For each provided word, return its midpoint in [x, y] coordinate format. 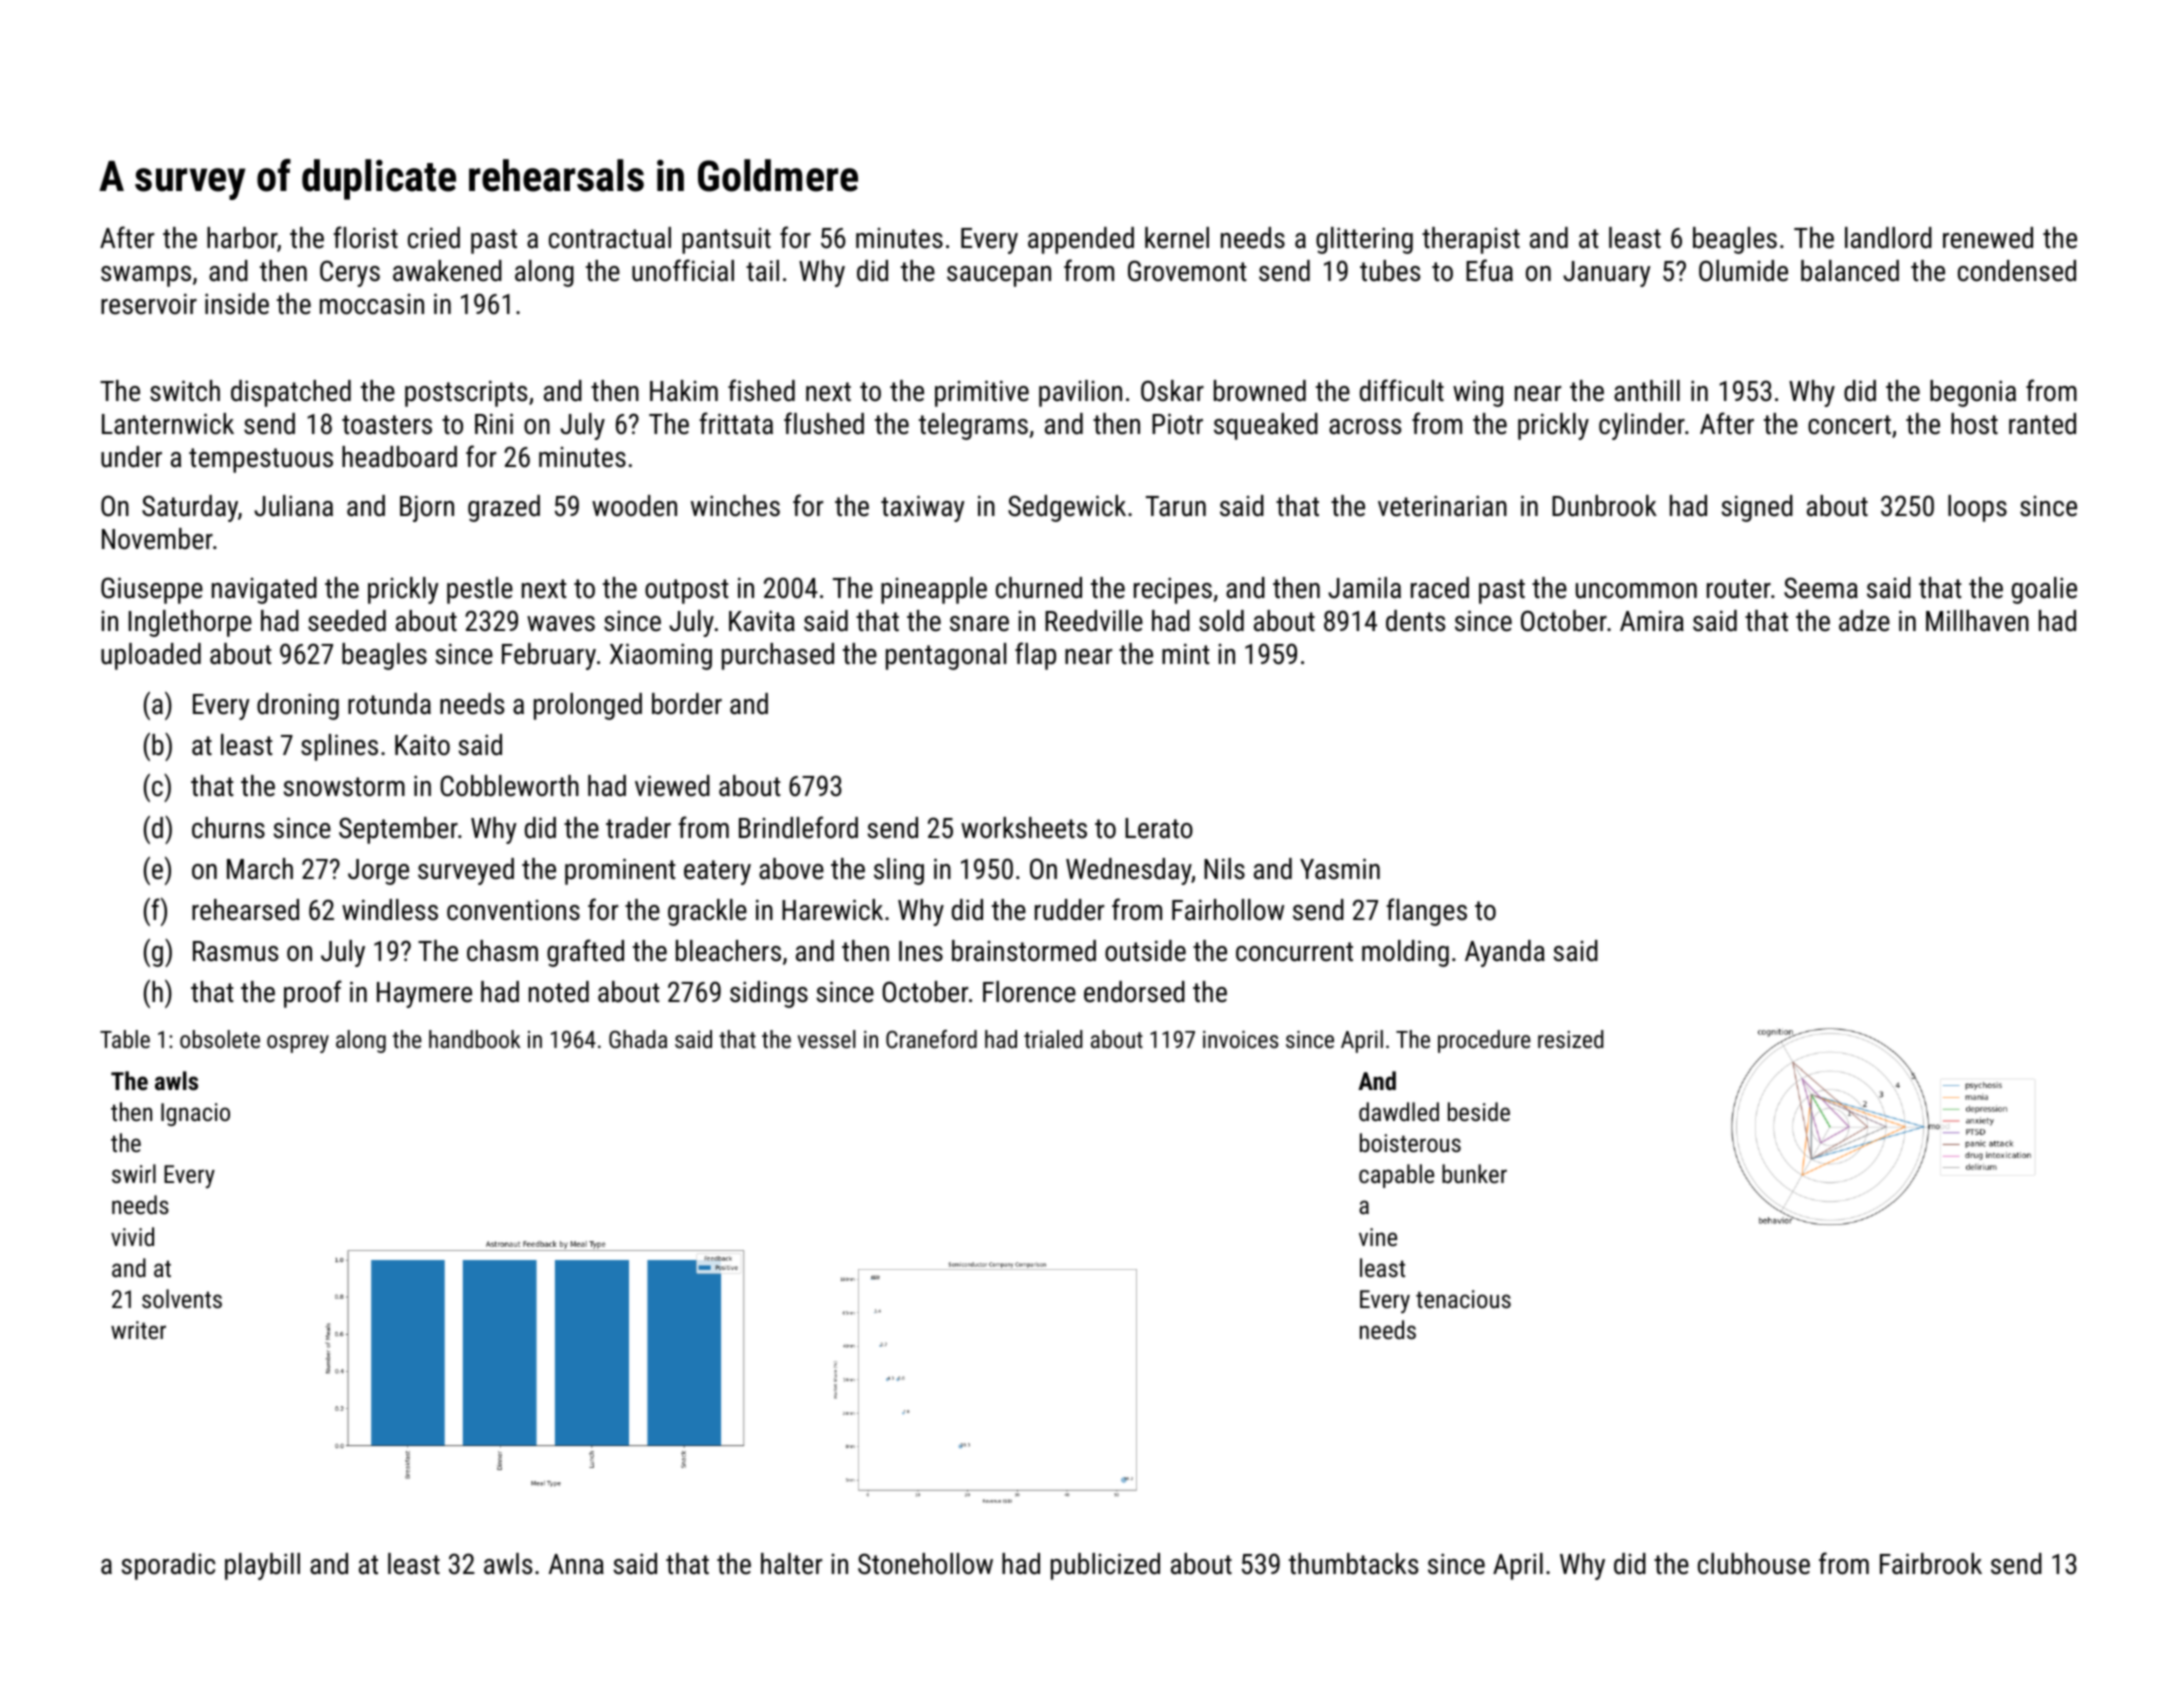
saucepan [999, 276]
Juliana [293, 506]
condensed [2017, 271]
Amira [1652, 621]
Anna [576, 1564]
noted [559, 992]
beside [1479, 1111]
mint [1186, 654]
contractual [610, 238]
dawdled [1399, 1111]
